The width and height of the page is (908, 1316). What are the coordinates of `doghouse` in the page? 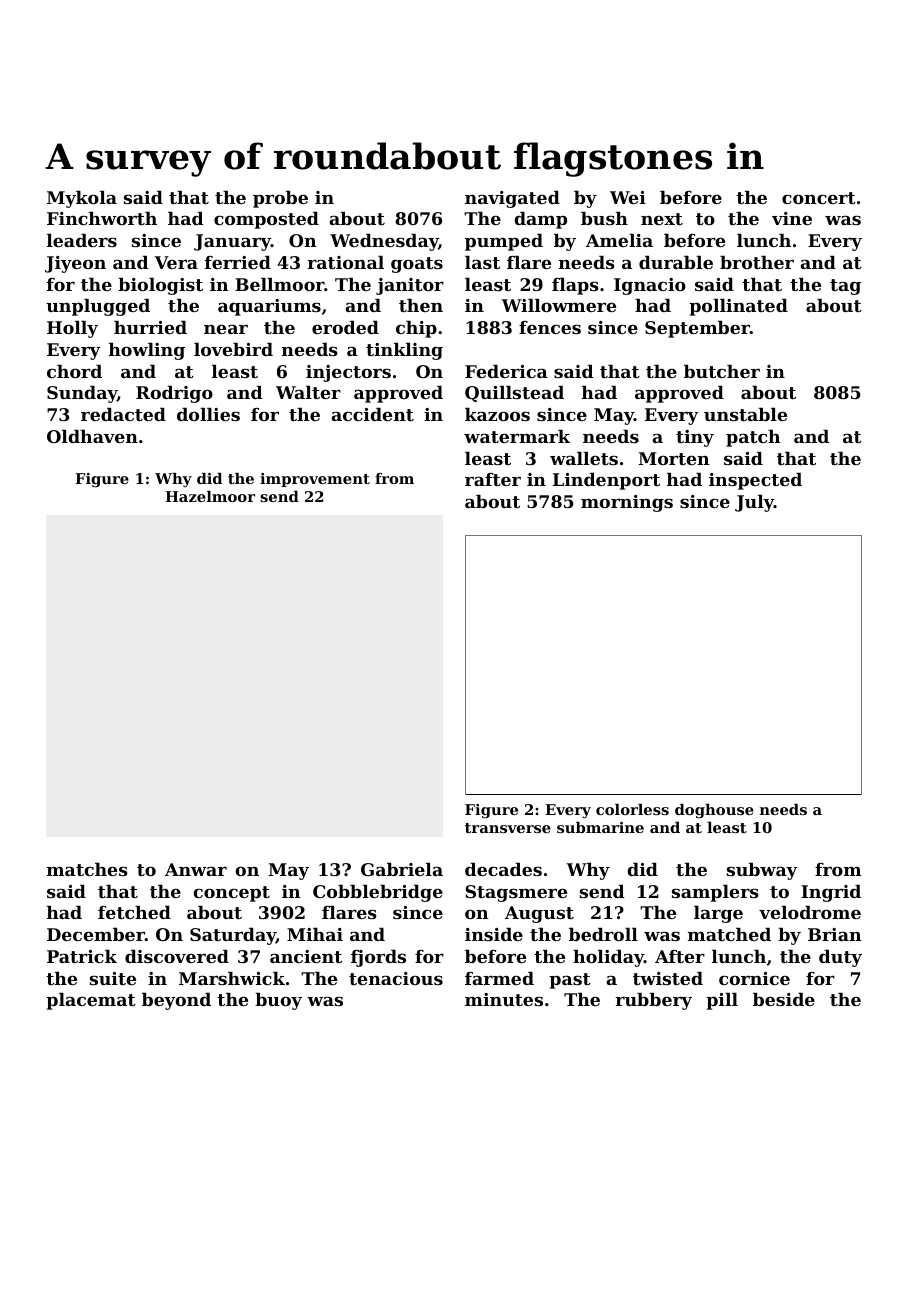 It's located at (714, 811).
